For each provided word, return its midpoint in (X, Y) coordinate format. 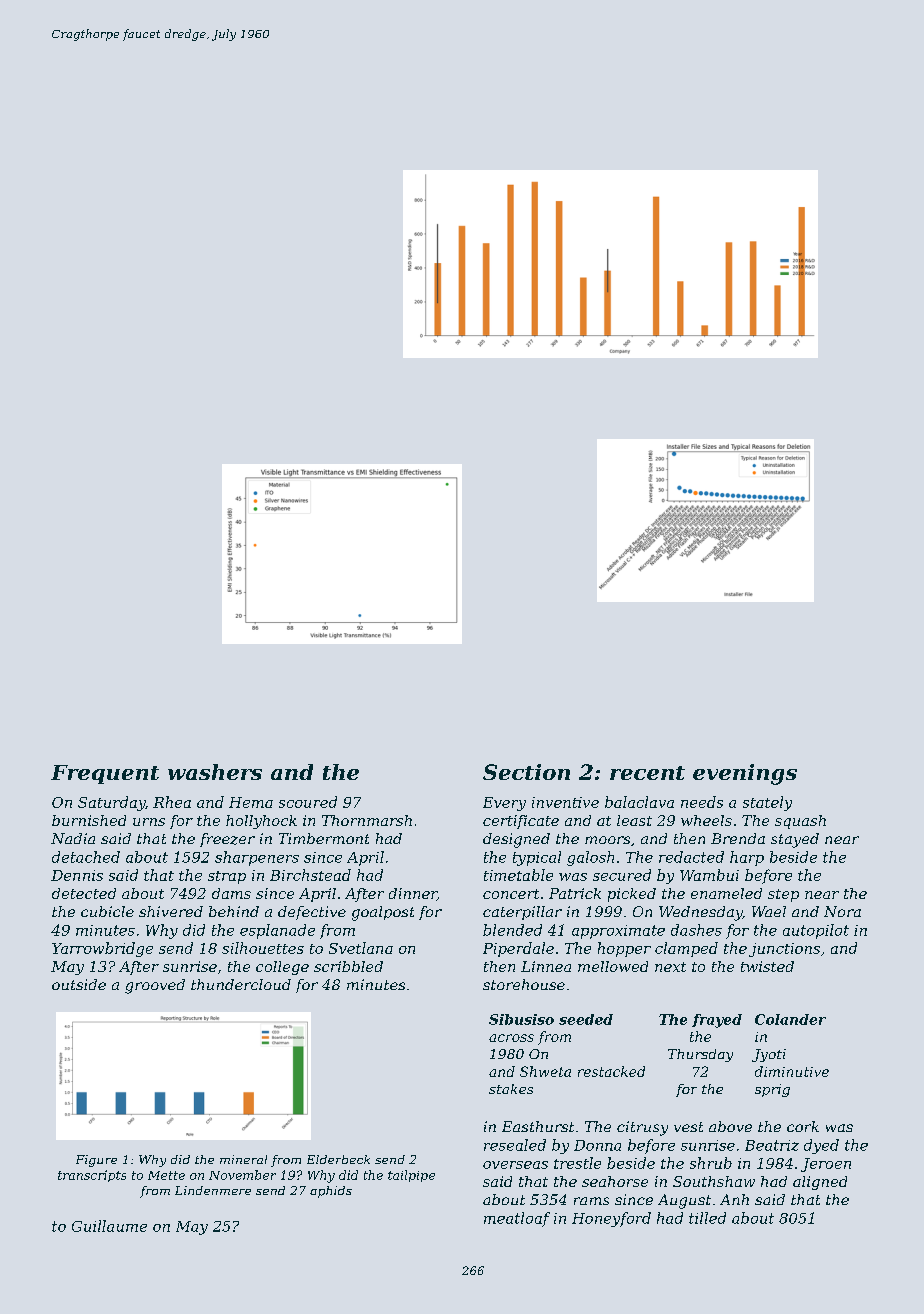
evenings (745, 774)
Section (526, 772)
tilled (707, 1218)
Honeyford (611, 1219)
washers (215, 772)
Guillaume (109, 1226)
